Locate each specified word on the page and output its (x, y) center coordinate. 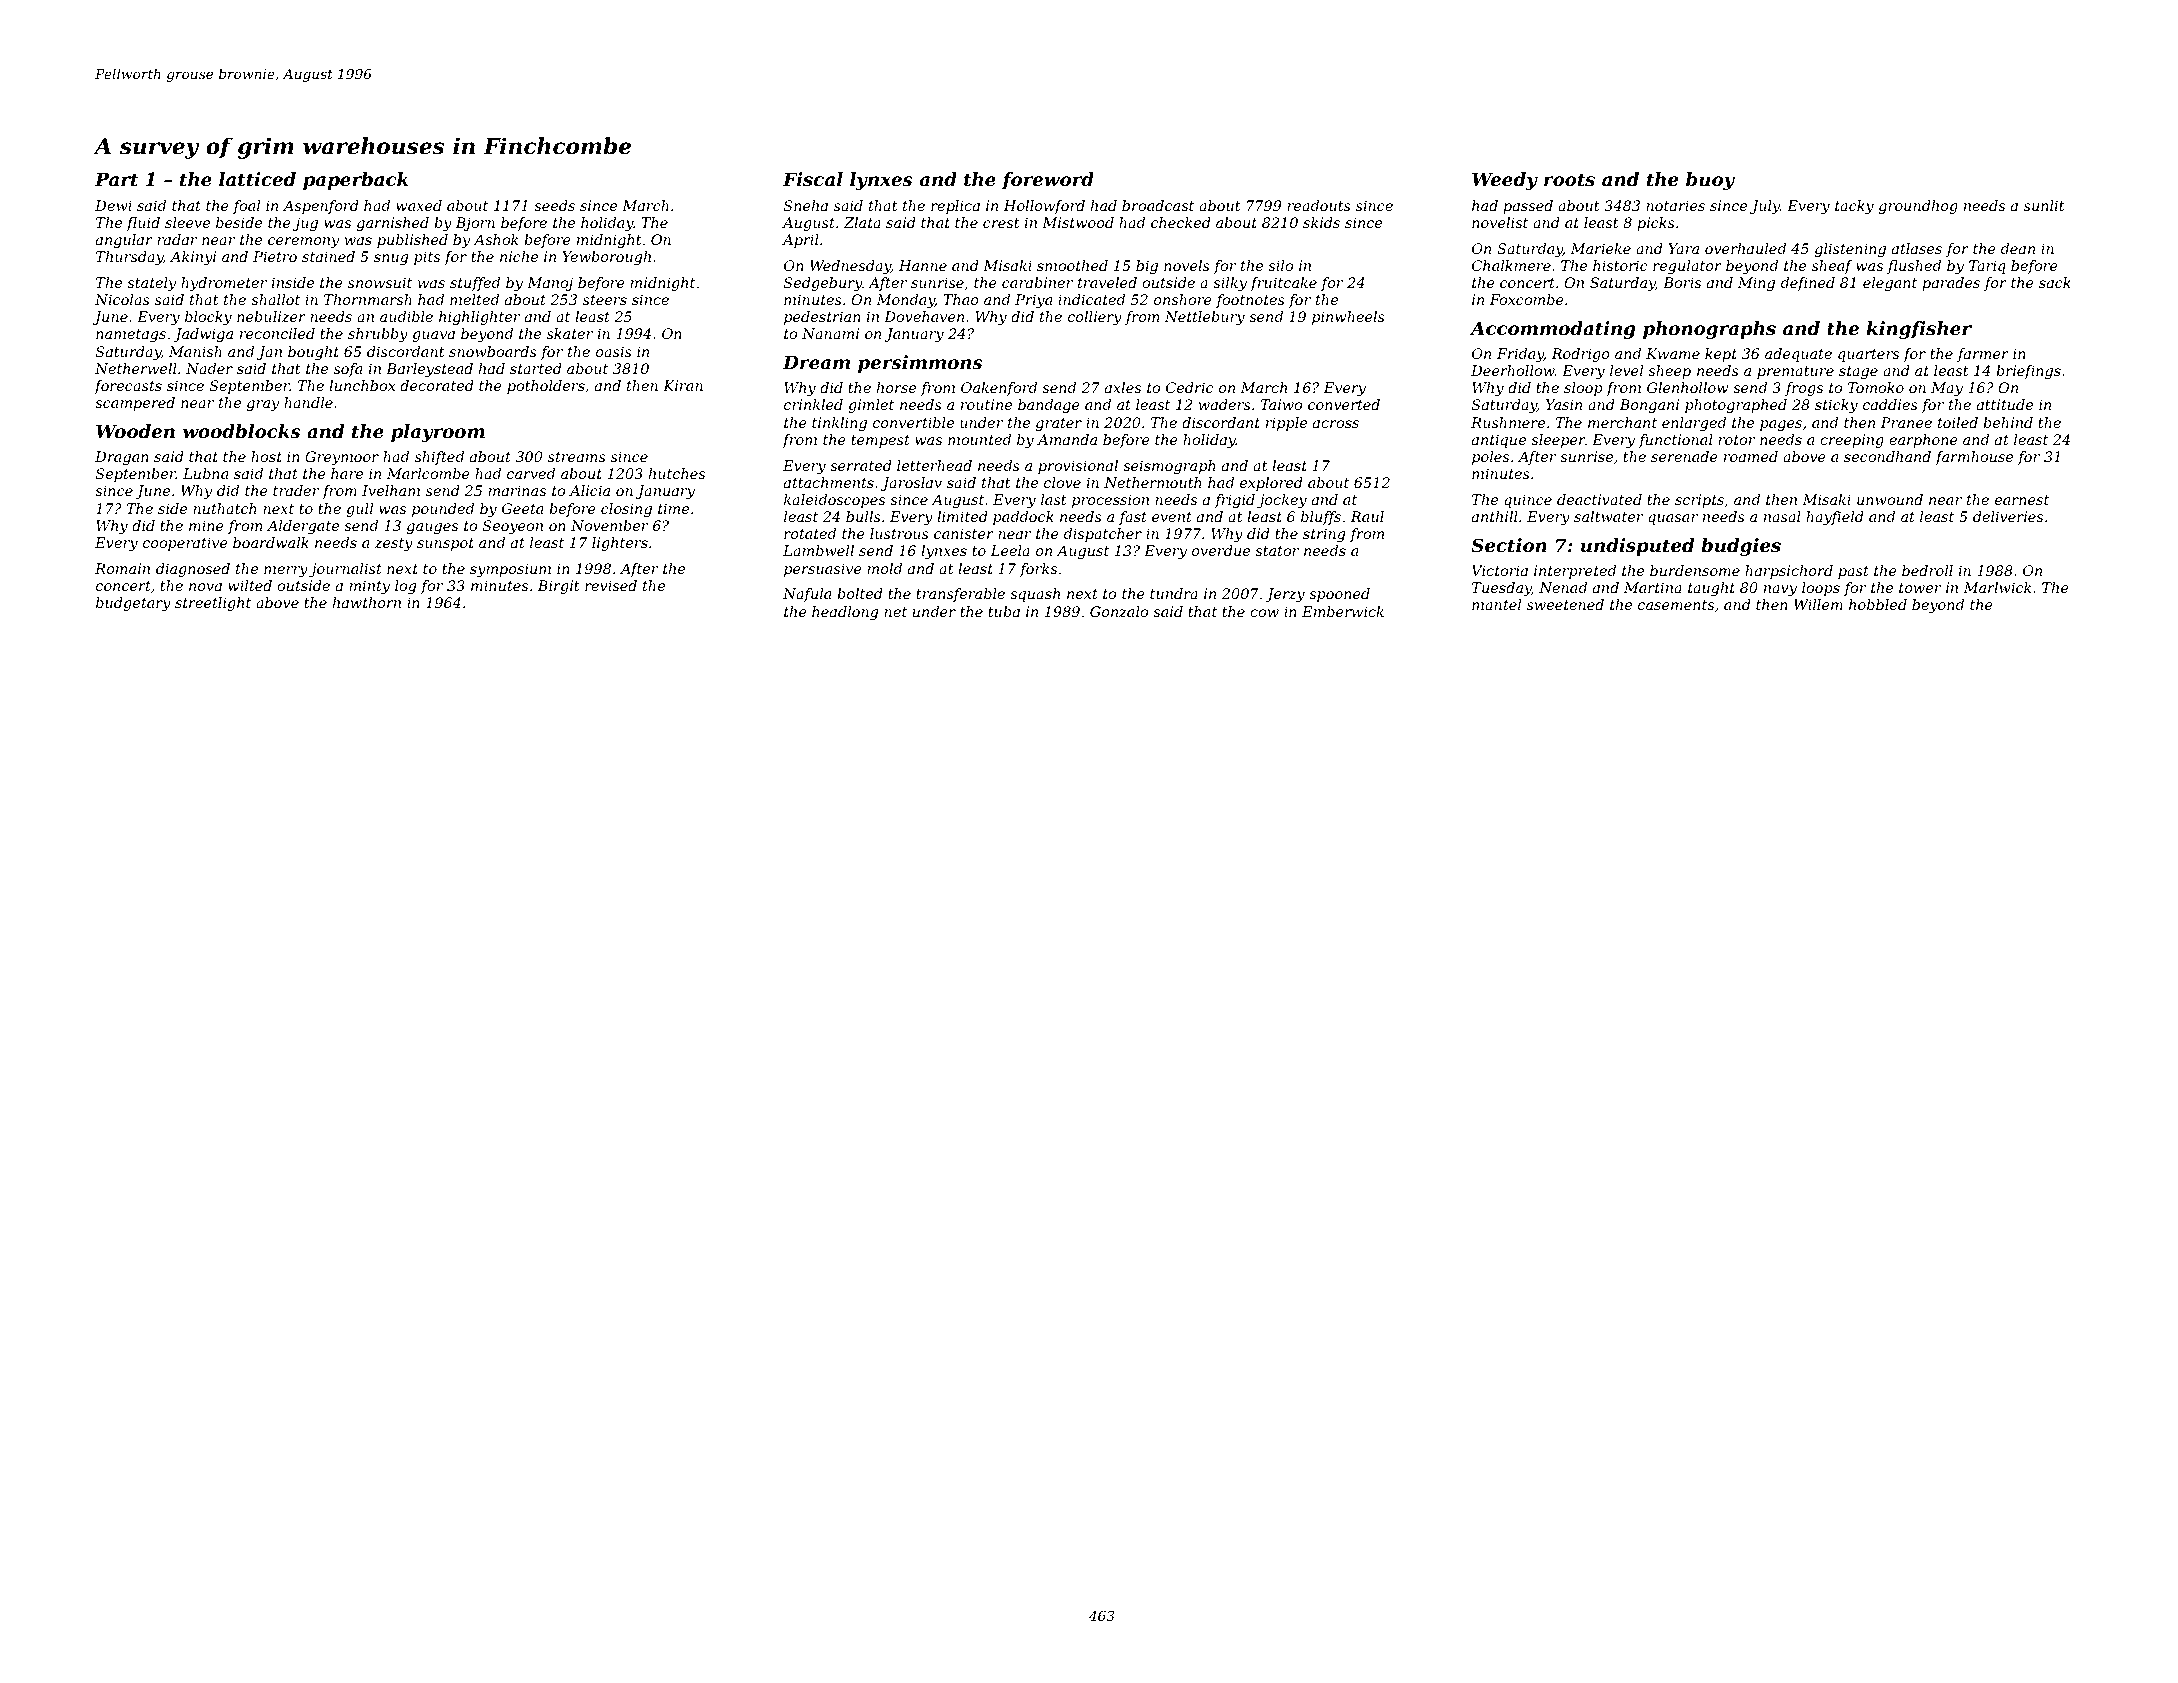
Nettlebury (1205, 318)
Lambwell (818, 550)
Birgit (558, 587)
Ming (1756, 284)
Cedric (1189, 387)
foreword (1048, 181)
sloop (1583, 389)
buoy (1710, 181)
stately (151, 284)
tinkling (839, 424)
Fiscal (813, 179)
